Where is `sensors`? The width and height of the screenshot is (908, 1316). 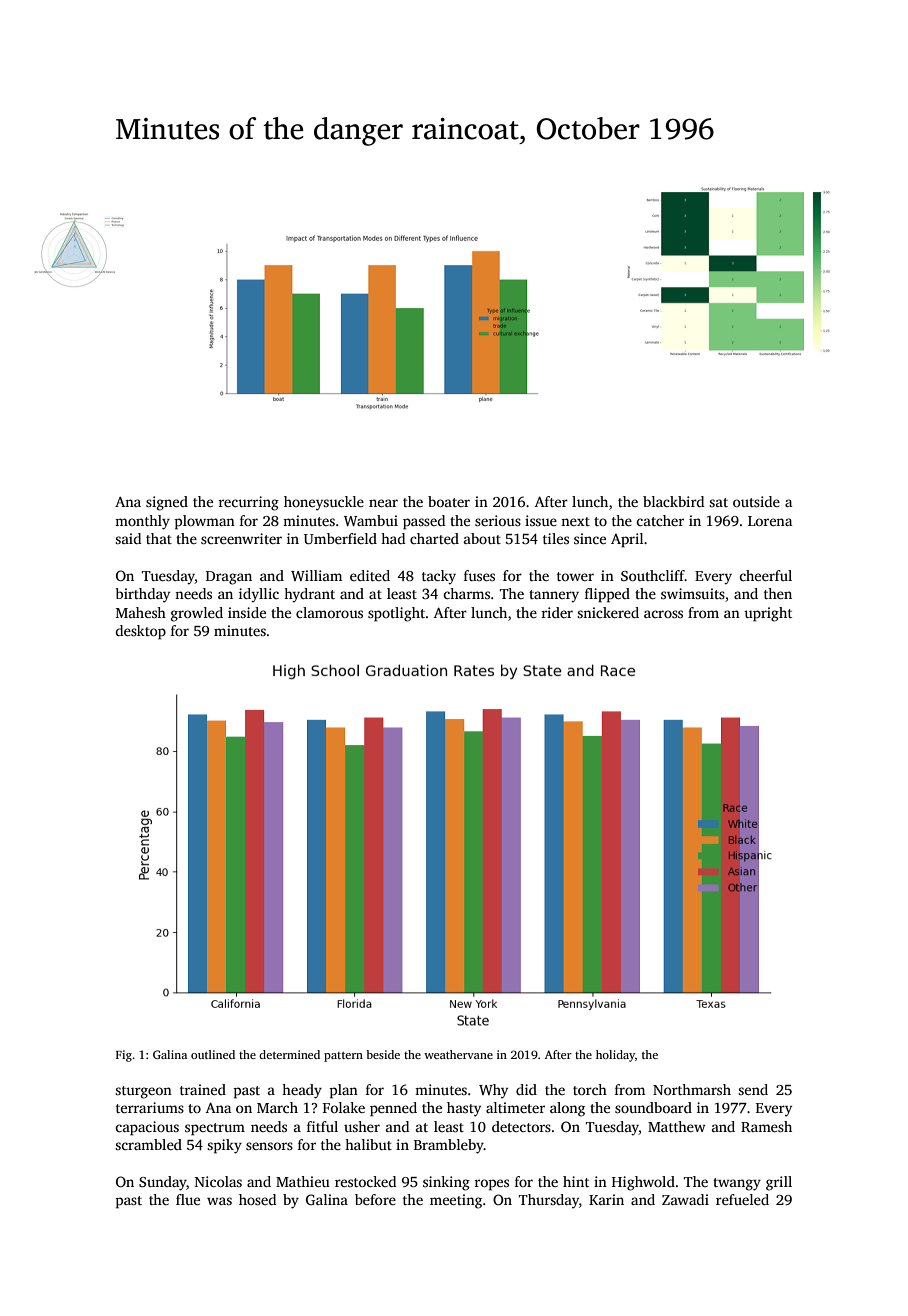 sensors is located at coordinates (269, 1146).
